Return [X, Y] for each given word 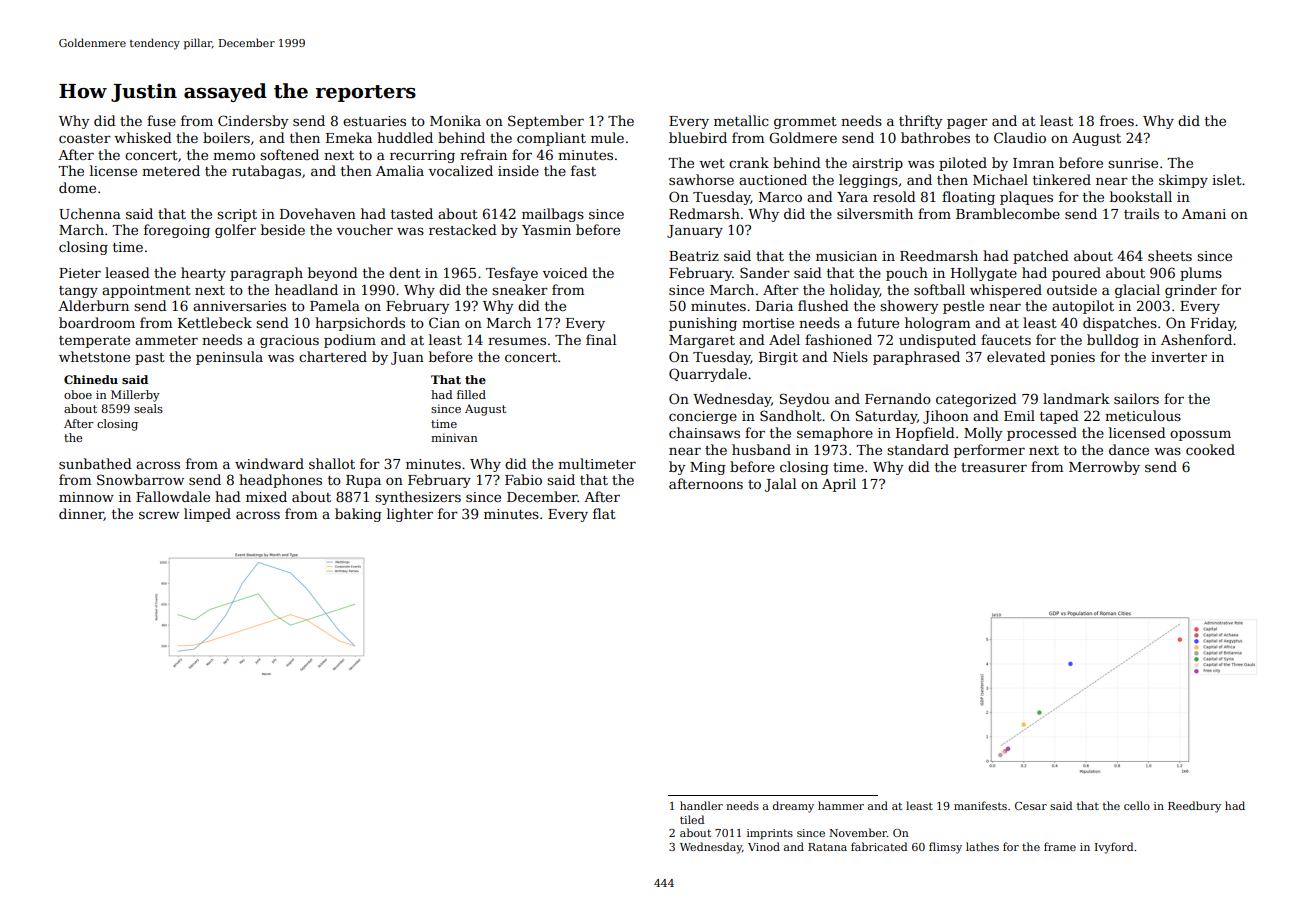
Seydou [804, 400]
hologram [937, 324]
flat [604, 513]
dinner [81, 514]
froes [1117, 120]
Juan [407, 358]
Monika [455, 120]
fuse [161, 120]
